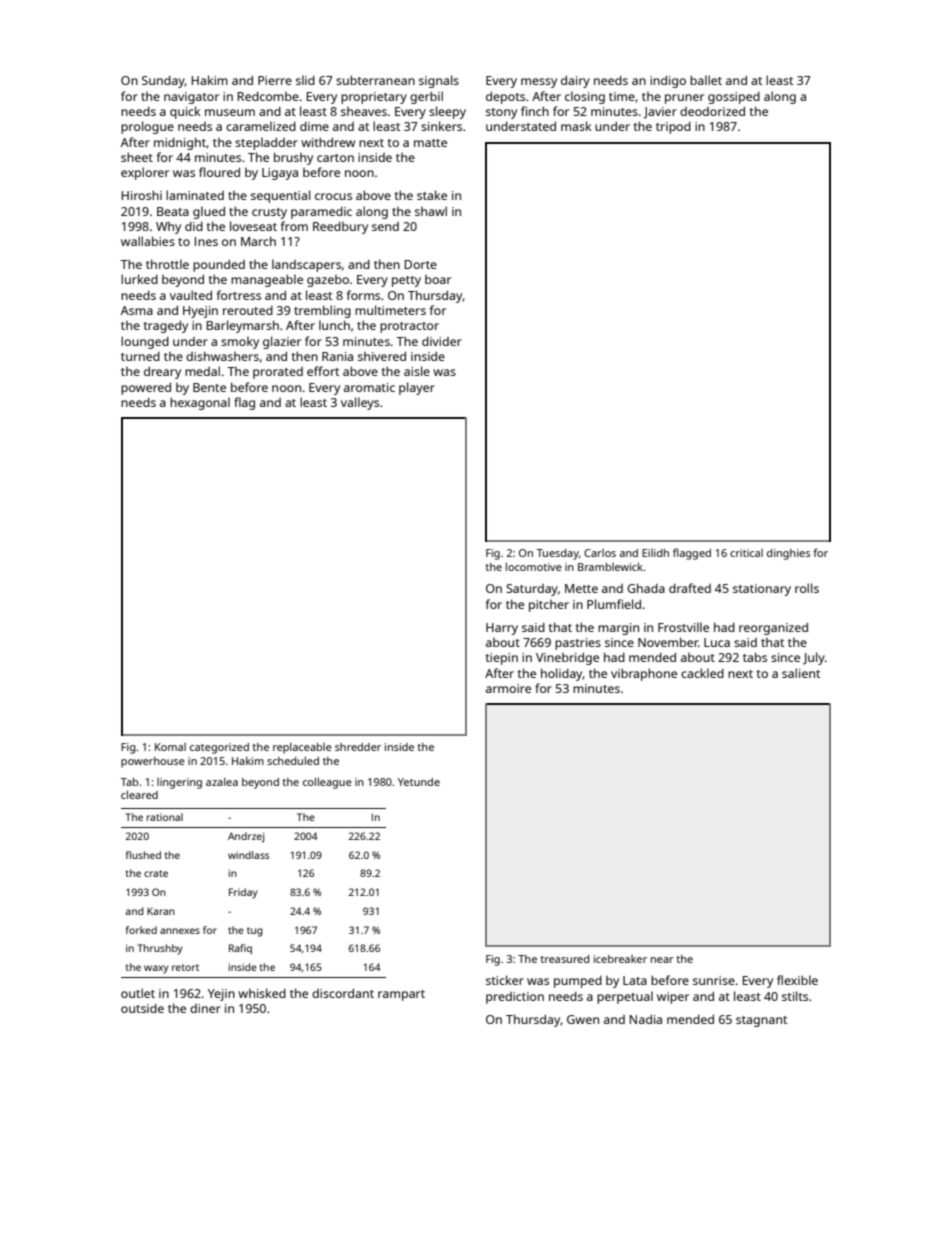 The image size is (952, 1233). I want to click on dairy, so click(575, 82).
